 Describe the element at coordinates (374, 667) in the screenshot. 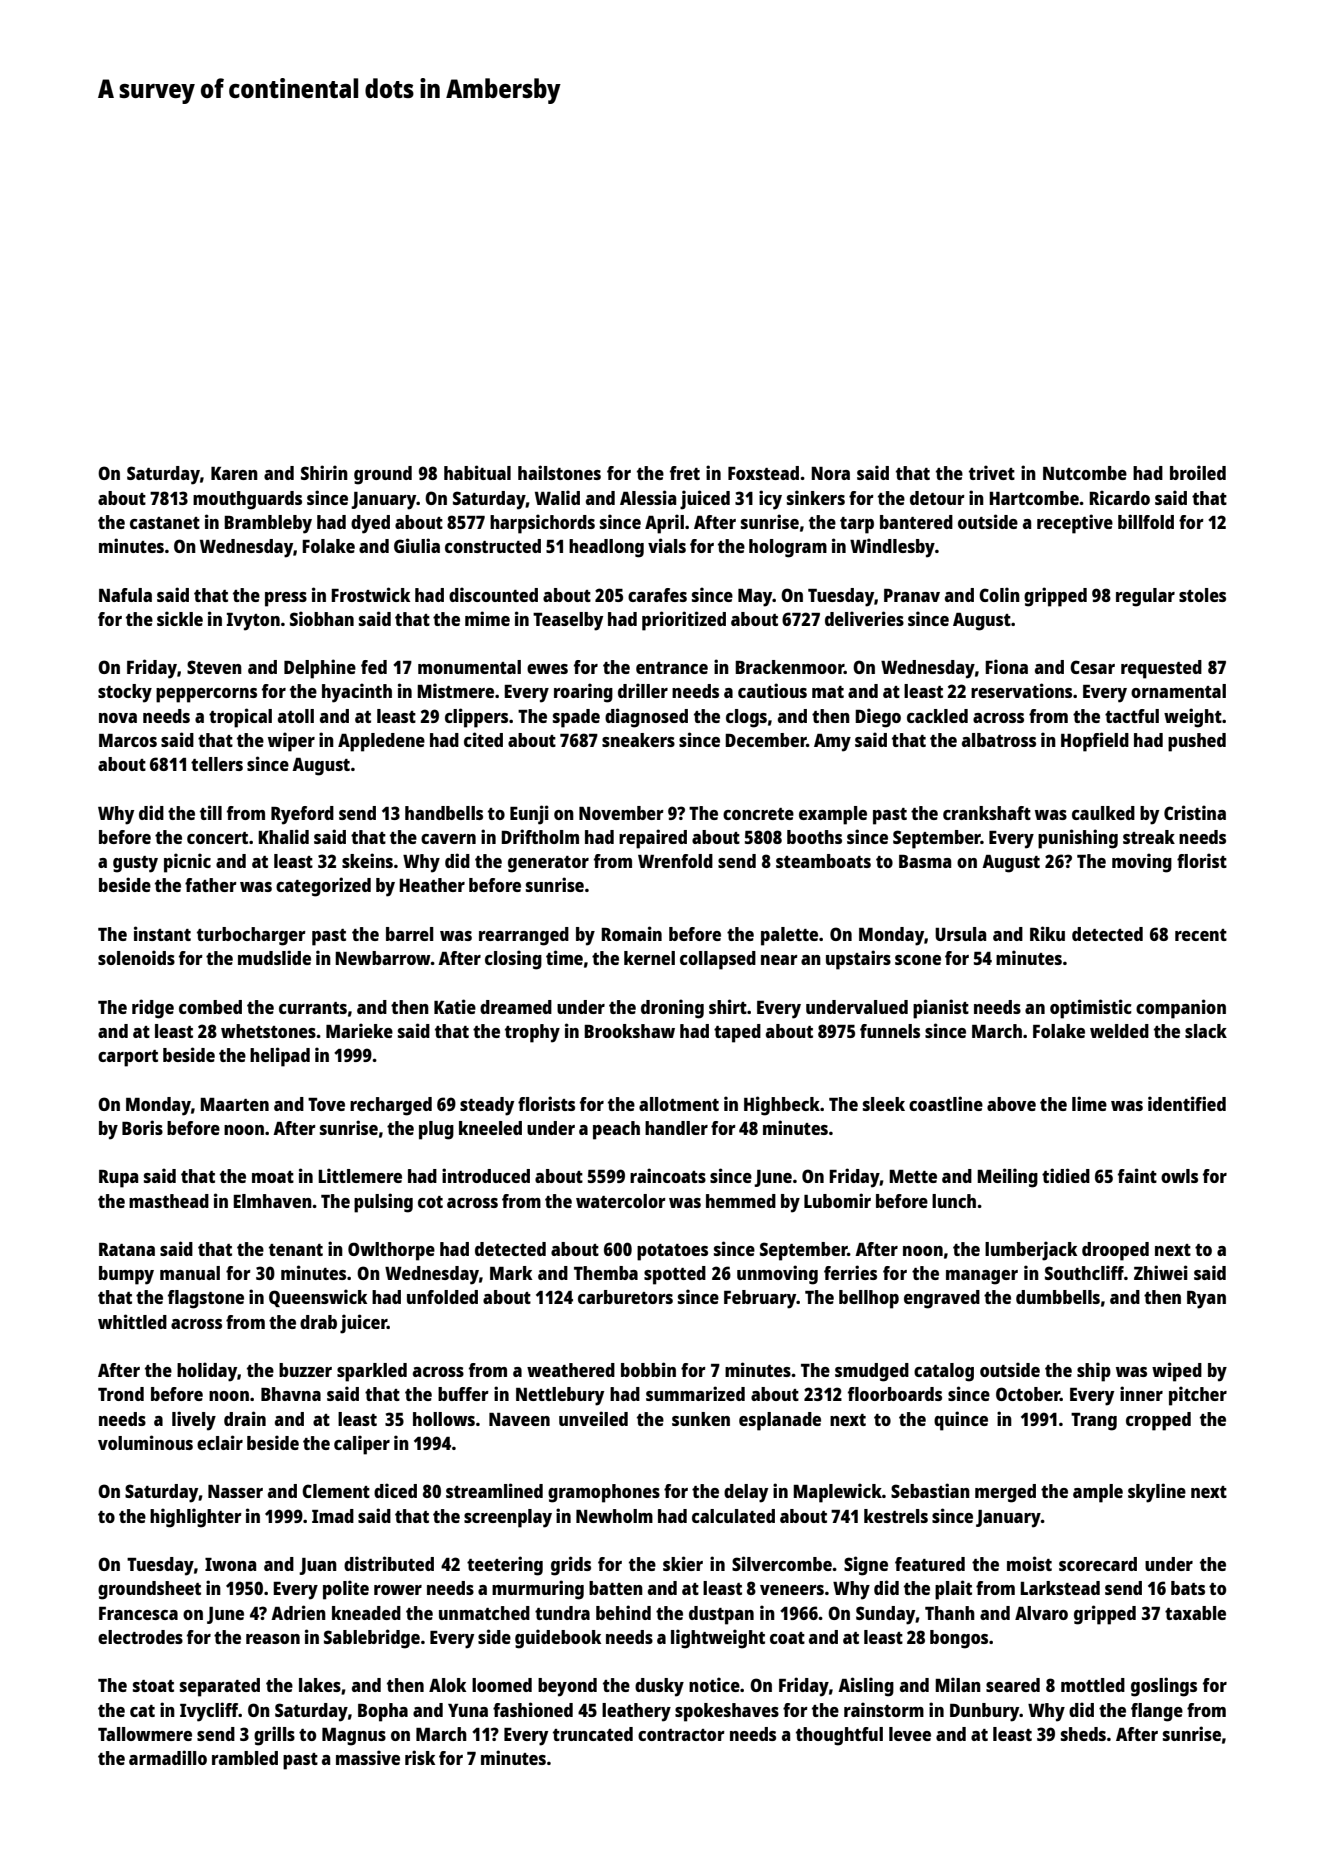

I see `fed` at that location.
